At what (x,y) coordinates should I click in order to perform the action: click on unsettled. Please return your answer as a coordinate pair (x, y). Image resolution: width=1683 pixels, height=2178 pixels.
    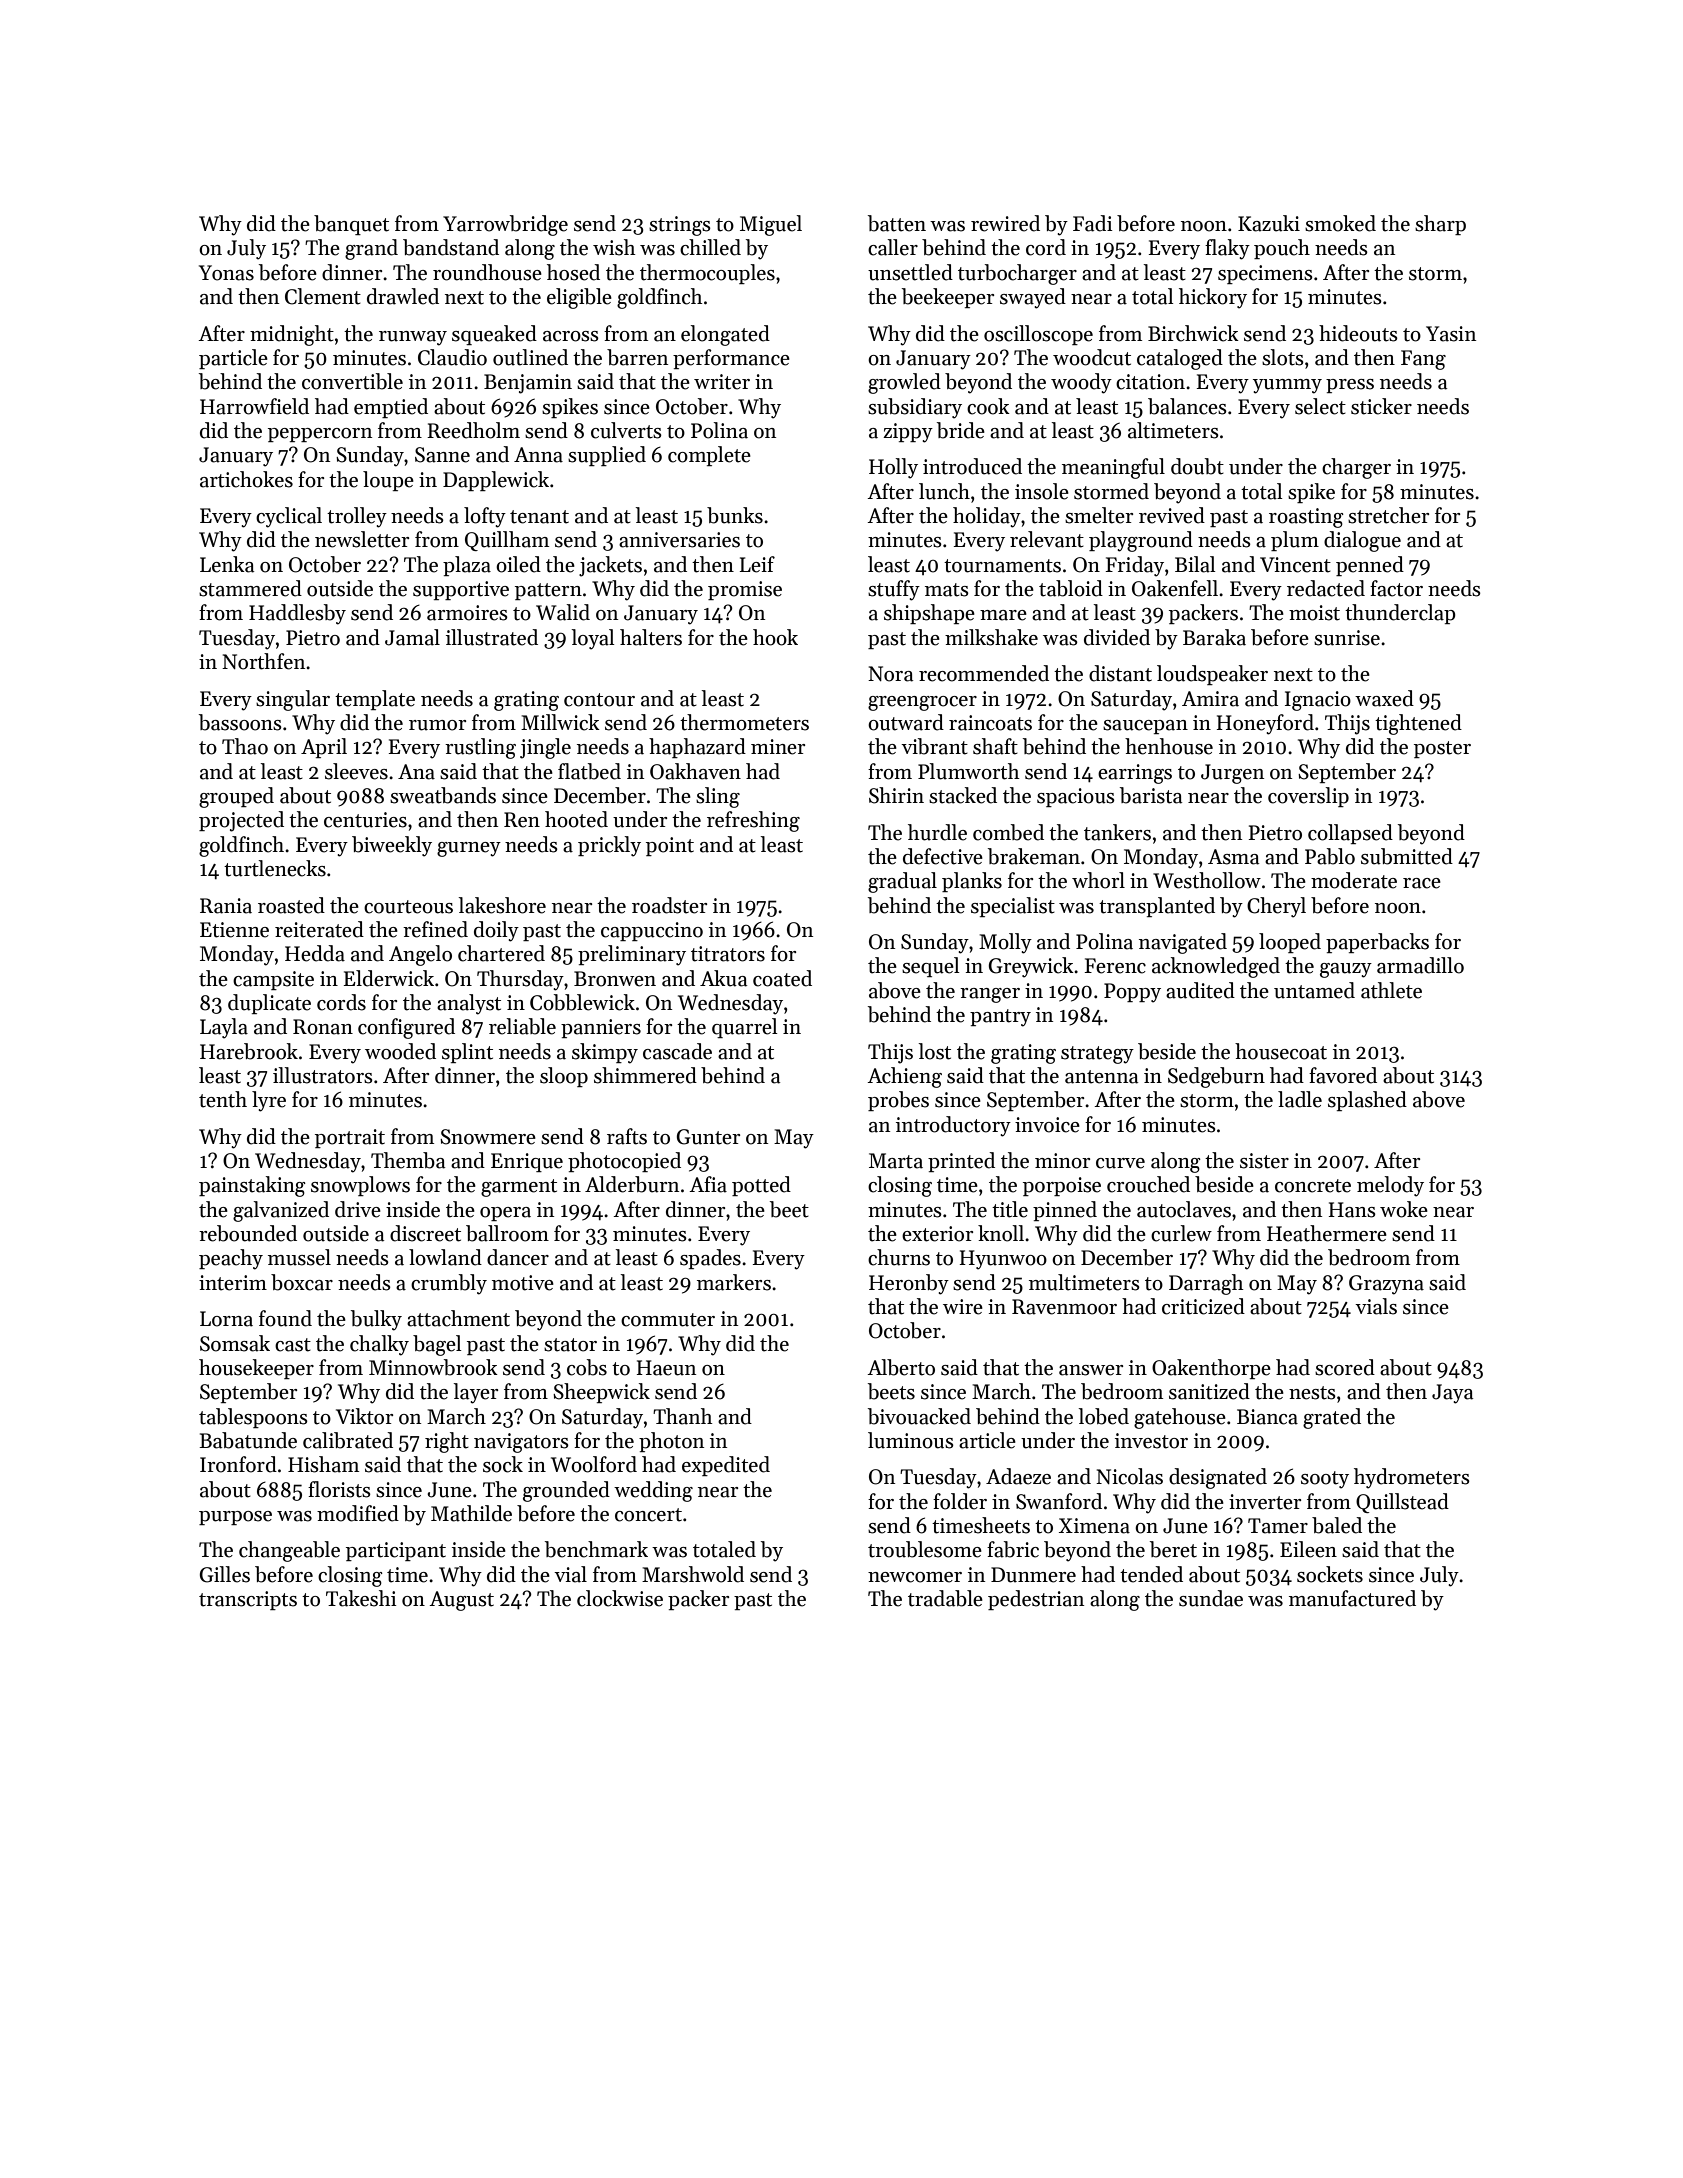
    Looking at the image, I should click on (910, 272).
